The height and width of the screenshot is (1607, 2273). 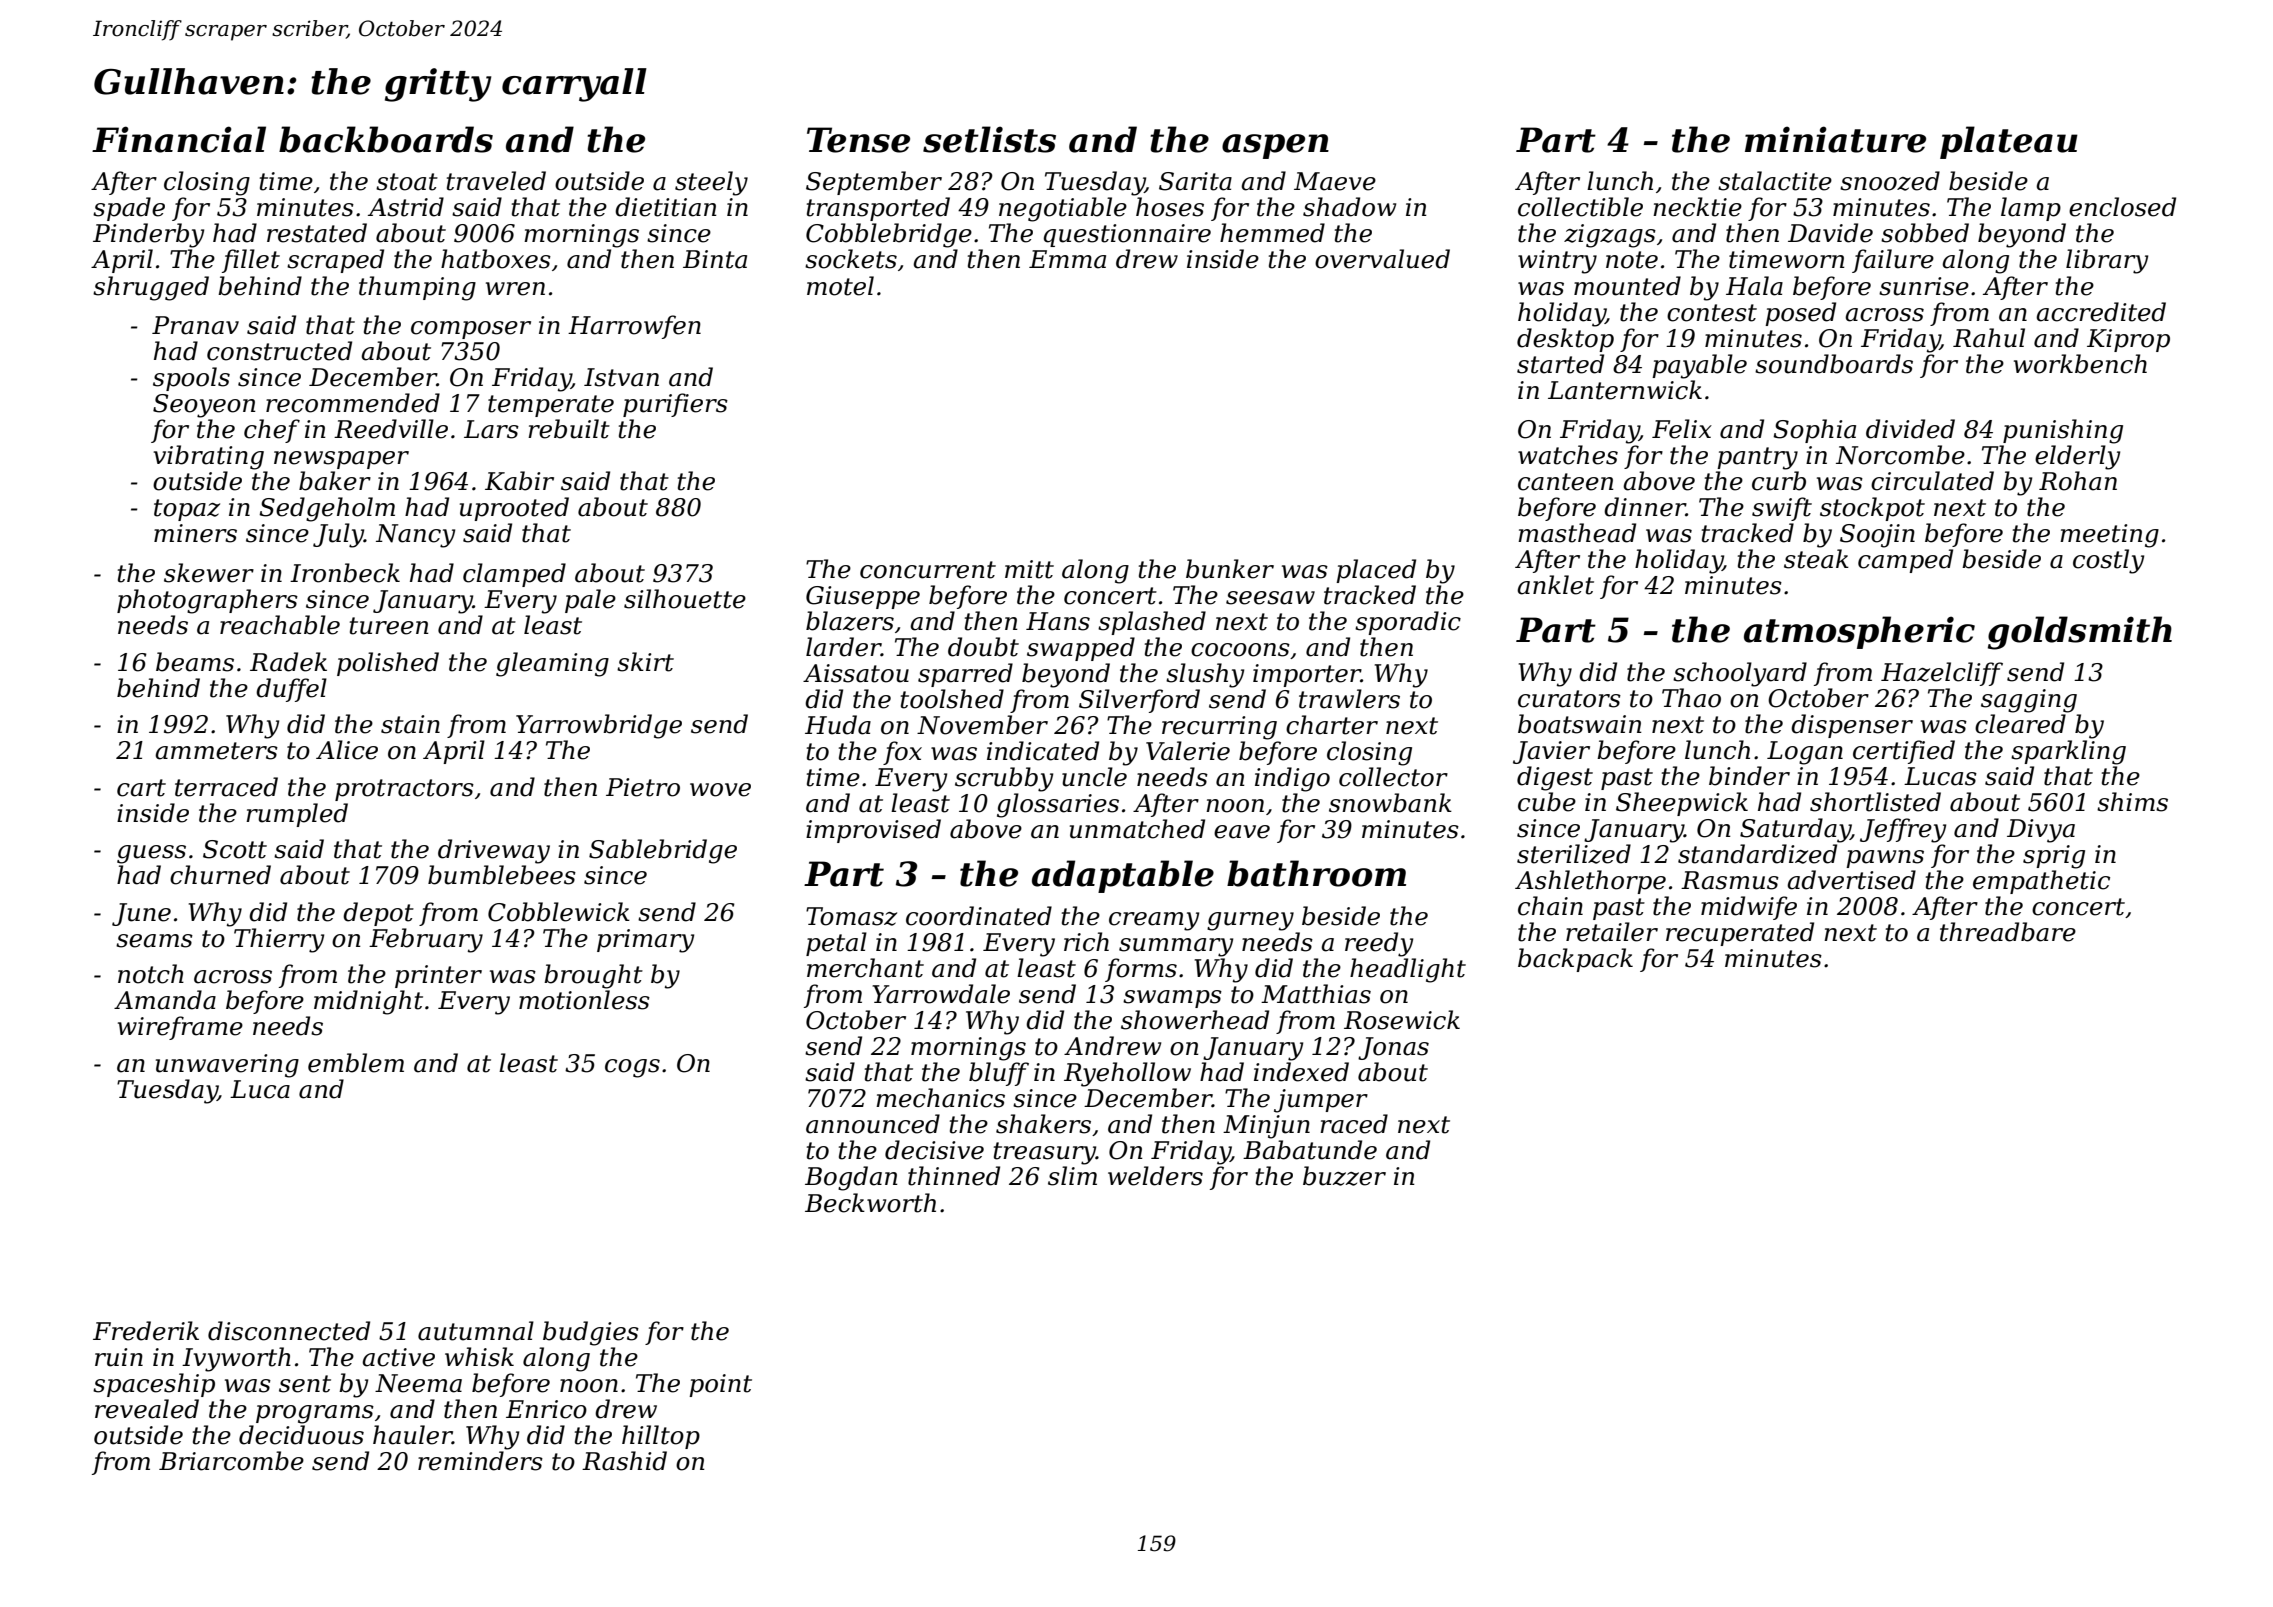 What do you see at coordinates (1575, 960) in the screenshot?
I see `backpack` at bounding box center [1575, 960].
